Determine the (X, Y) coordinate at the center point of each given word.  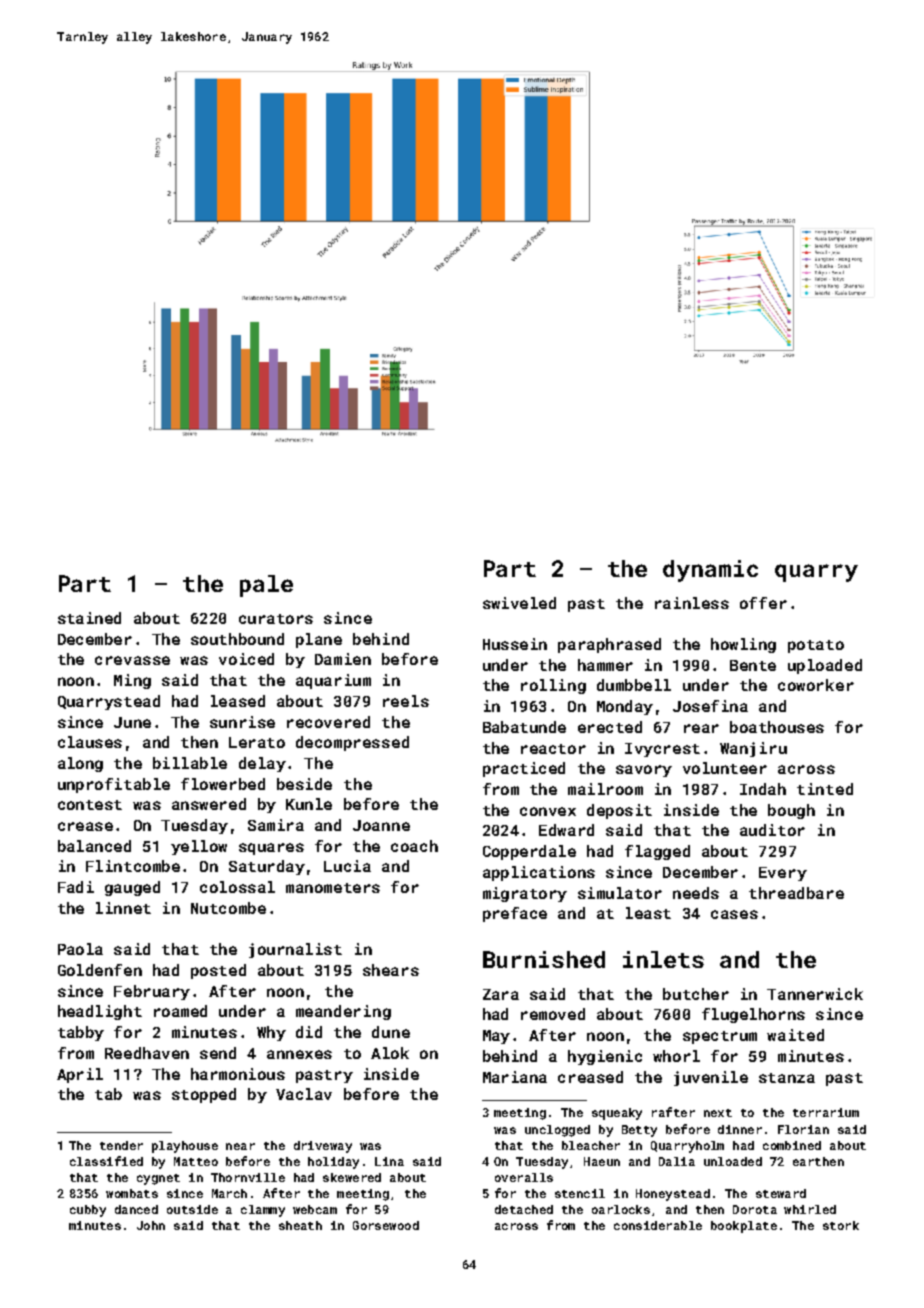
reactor (553, 749)
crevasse (132, 660)
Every (783, 874)
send (218, 1053)
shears (391, 970)
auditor (772, 830)
